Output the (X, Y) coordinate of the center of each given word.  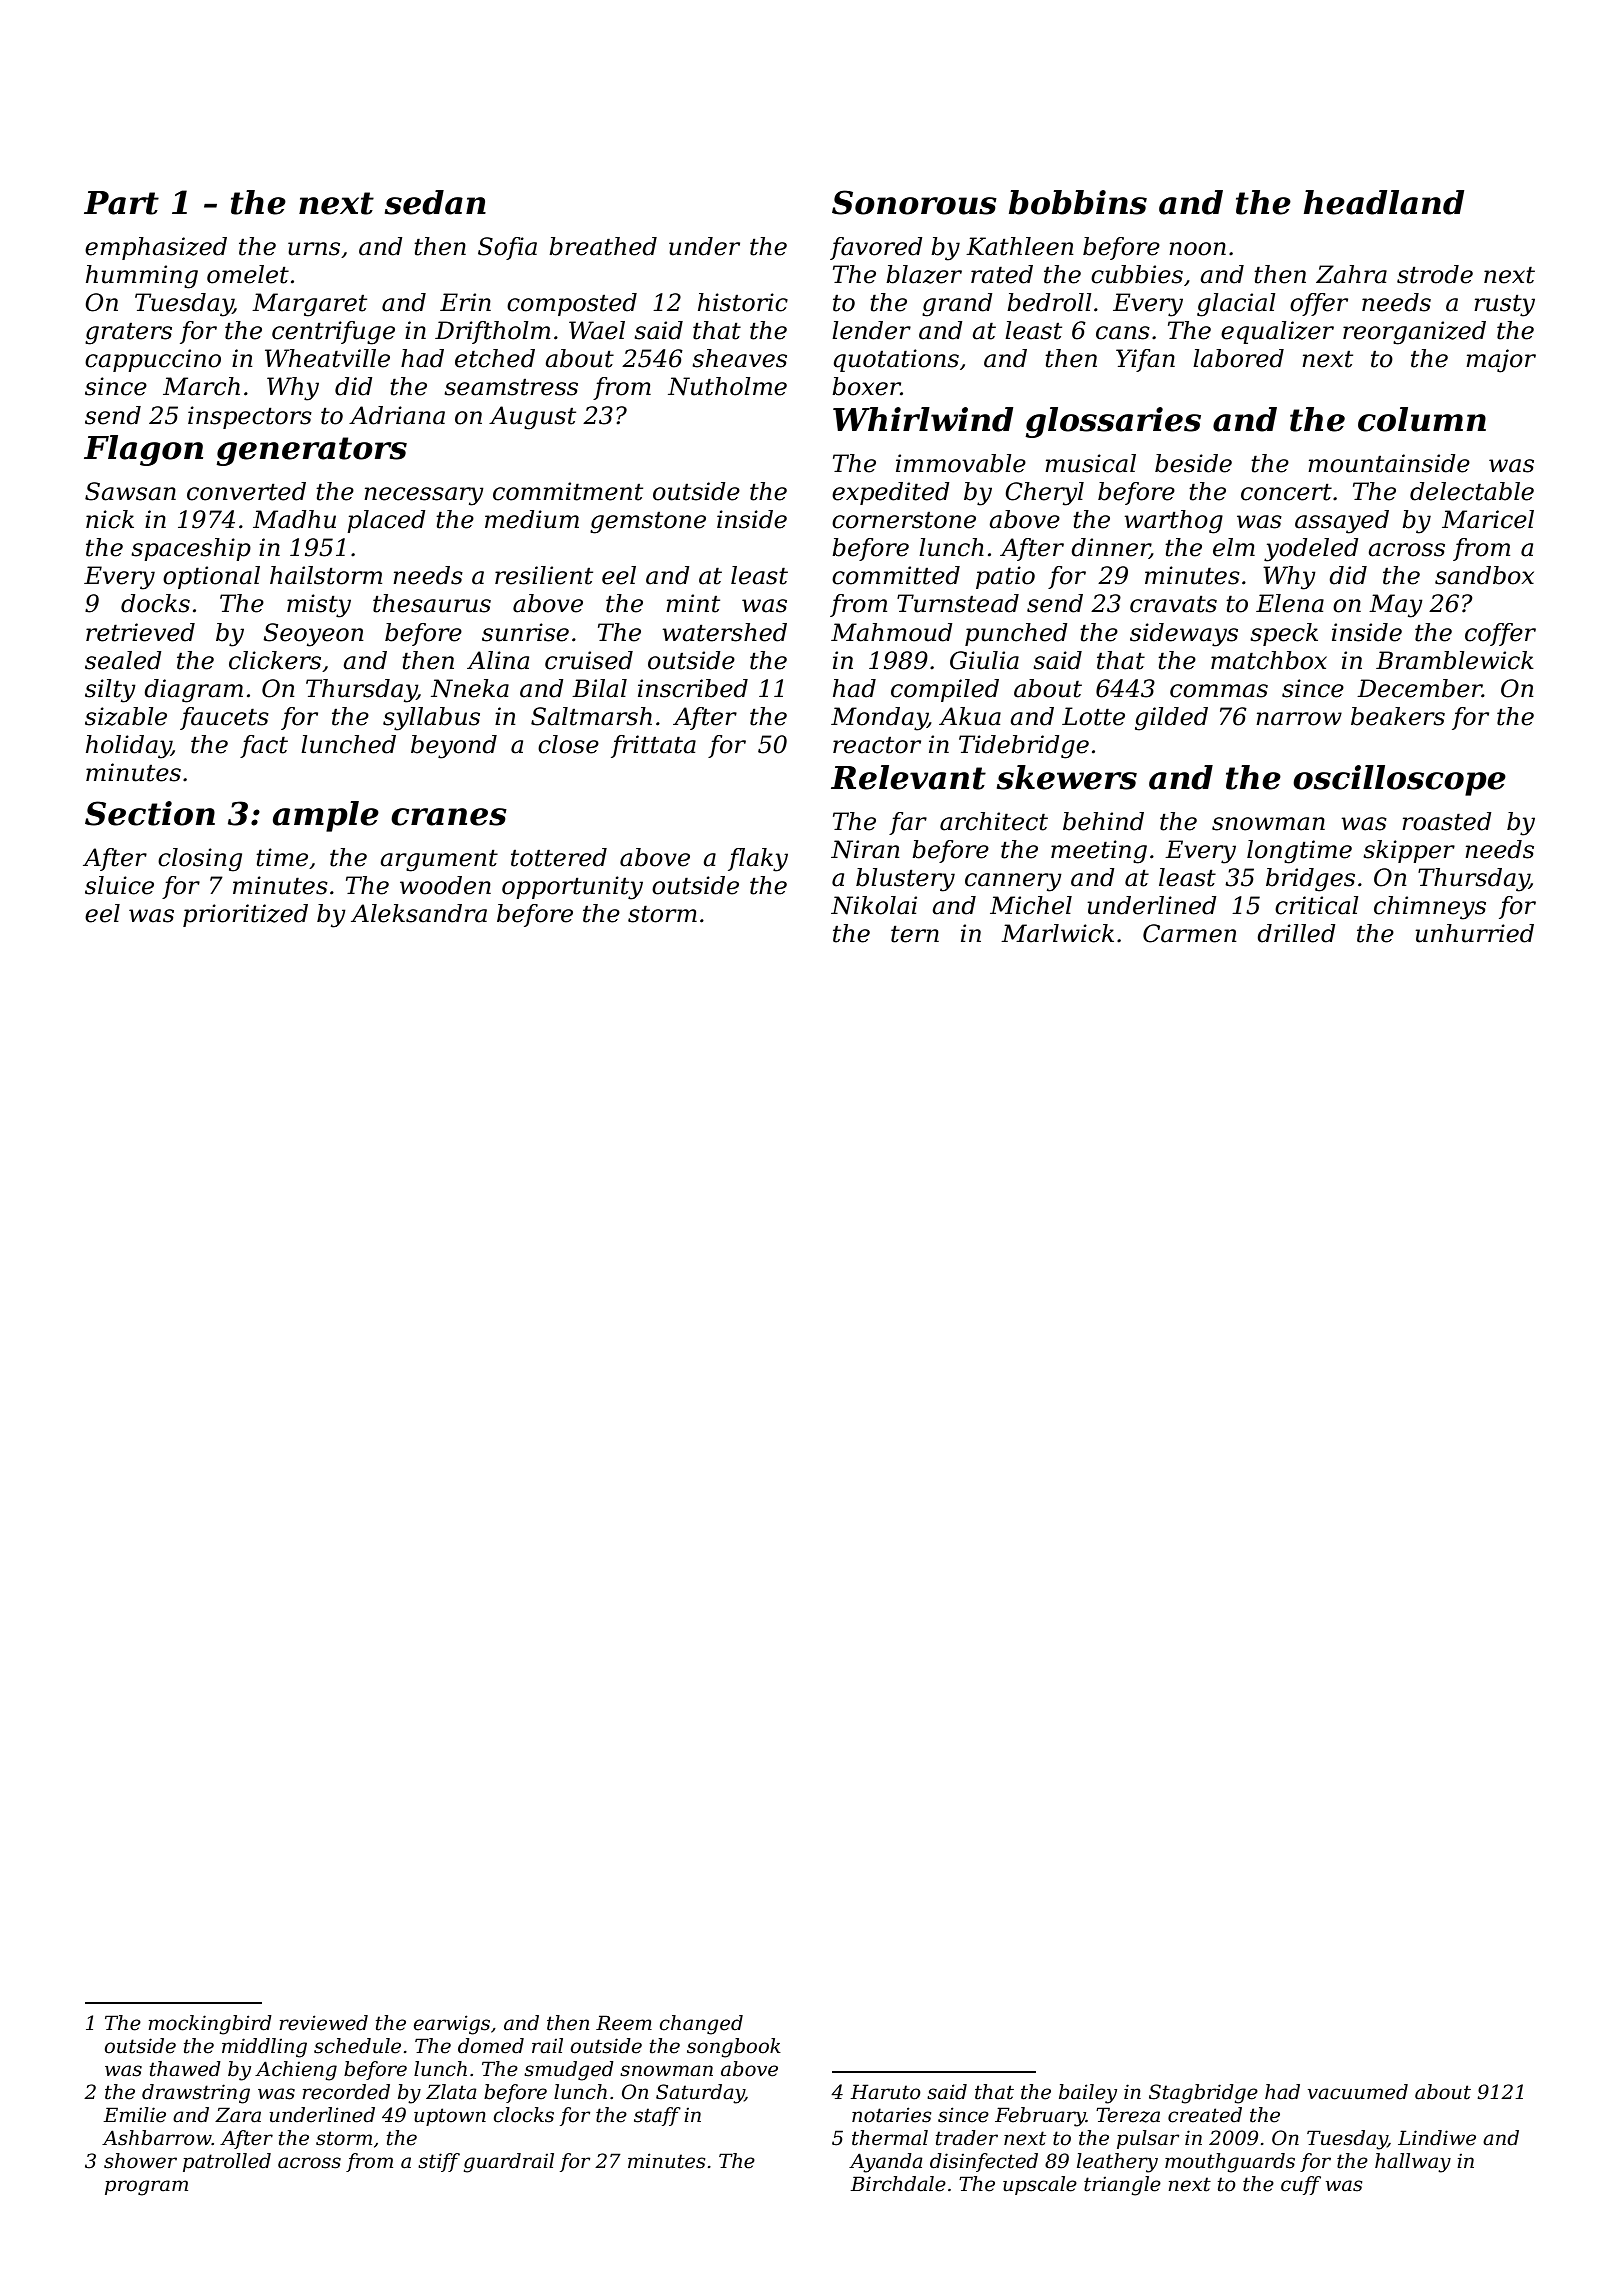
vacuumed (1358, 2092)
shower (140, 2161)
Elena (1290, 603)
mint (693, 603)
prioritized (245, 915)
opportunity (572, 888)
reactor (877, 745)
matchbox (1269, 660)
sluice (119, 885)
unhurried (1474, 933)
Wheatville (327, 358)
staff (657, 2116)
